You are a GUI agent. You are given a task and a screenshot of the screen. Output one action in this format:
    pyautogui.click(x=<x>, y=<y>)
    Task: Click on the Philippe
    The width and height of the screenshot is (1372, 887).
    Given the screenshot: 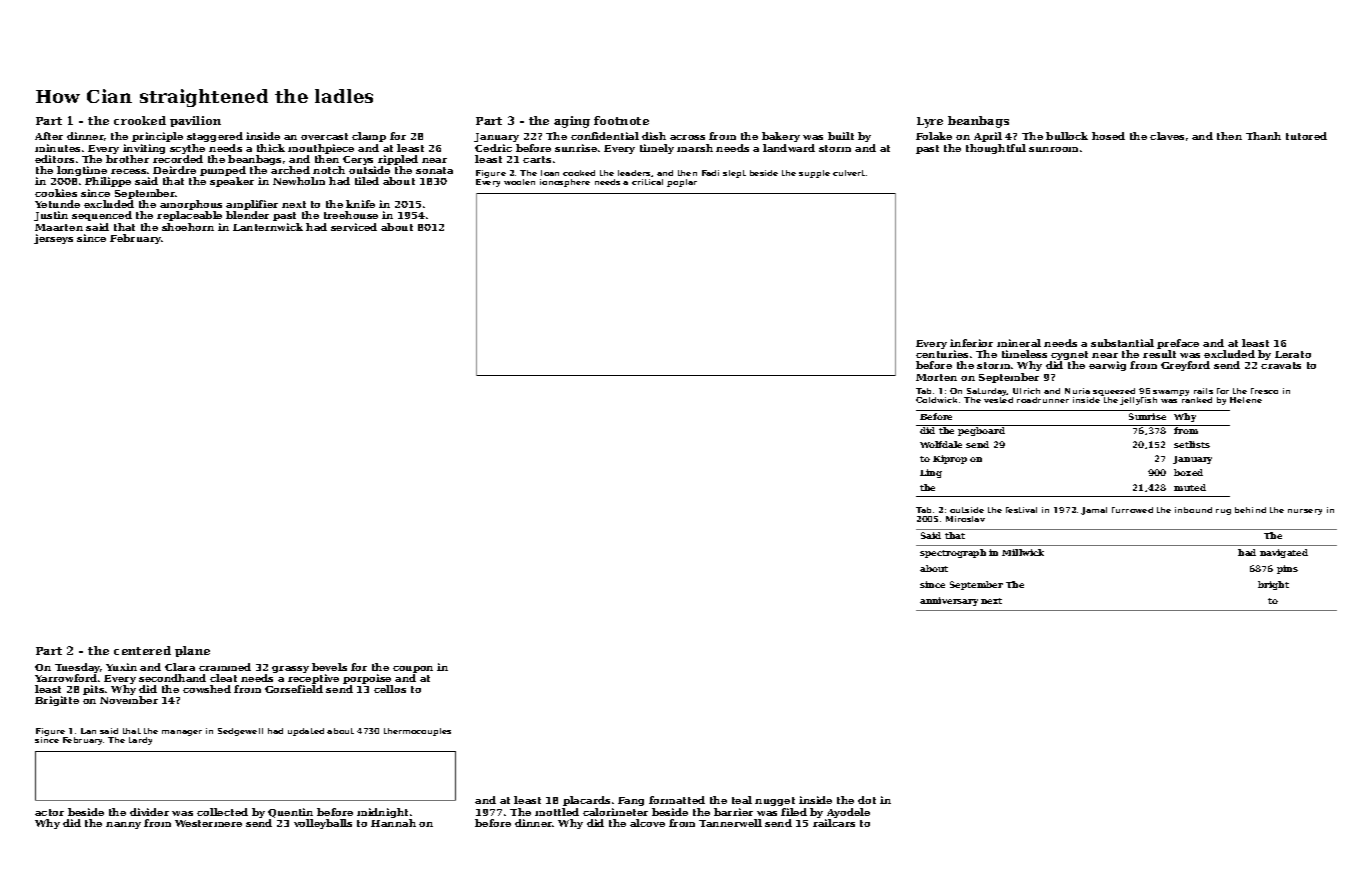 What is the action you would take?
    pyautogui.click(x=108, y=182)
